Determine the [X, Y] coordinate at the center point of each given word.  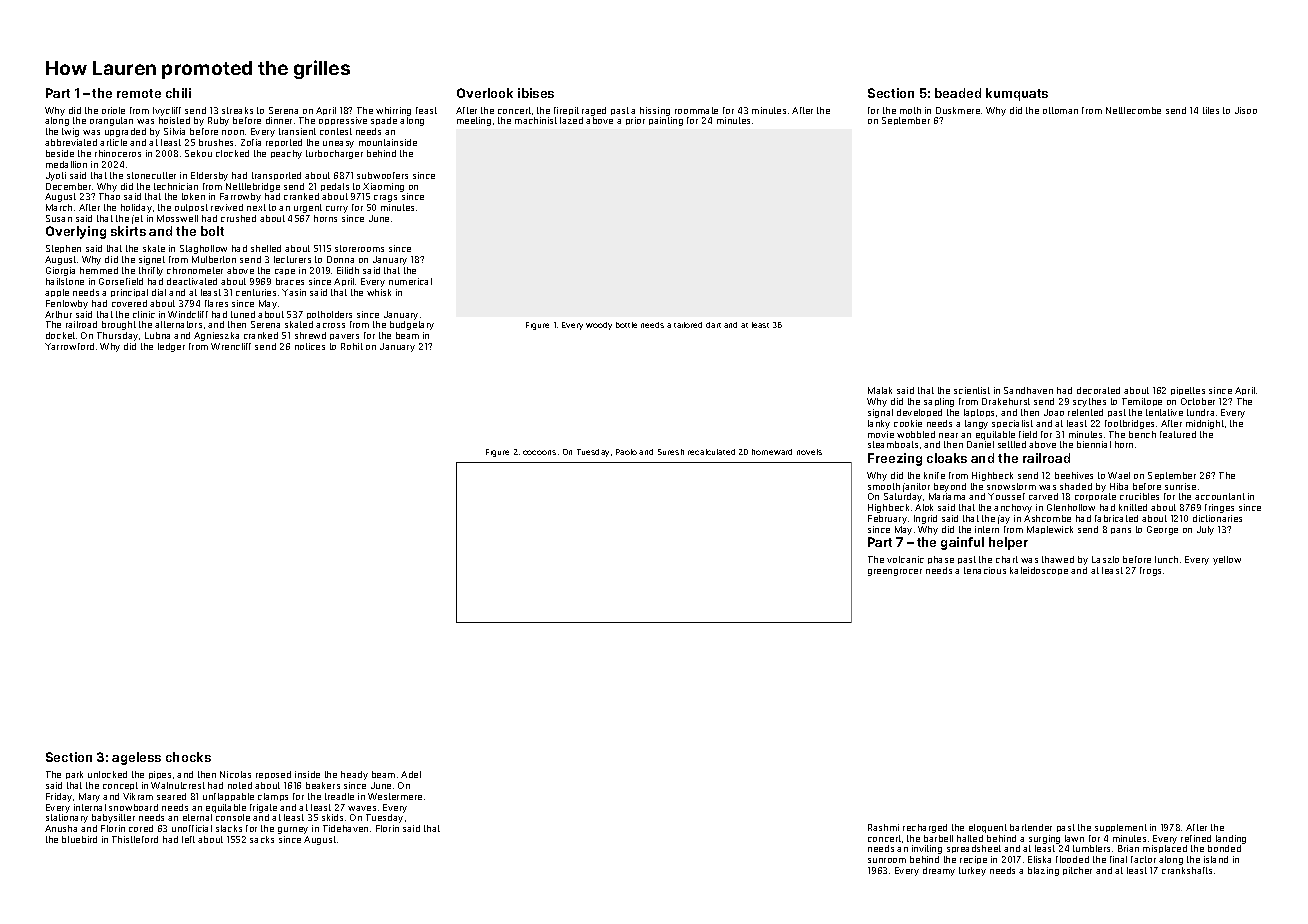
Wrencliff [231, 346]
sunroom [887, 860]
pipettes [1188, 391]
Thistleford [135, 839]
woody [599, 326]
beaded [958, 93]
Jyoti [56, 176]
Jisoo [1246, 110]
